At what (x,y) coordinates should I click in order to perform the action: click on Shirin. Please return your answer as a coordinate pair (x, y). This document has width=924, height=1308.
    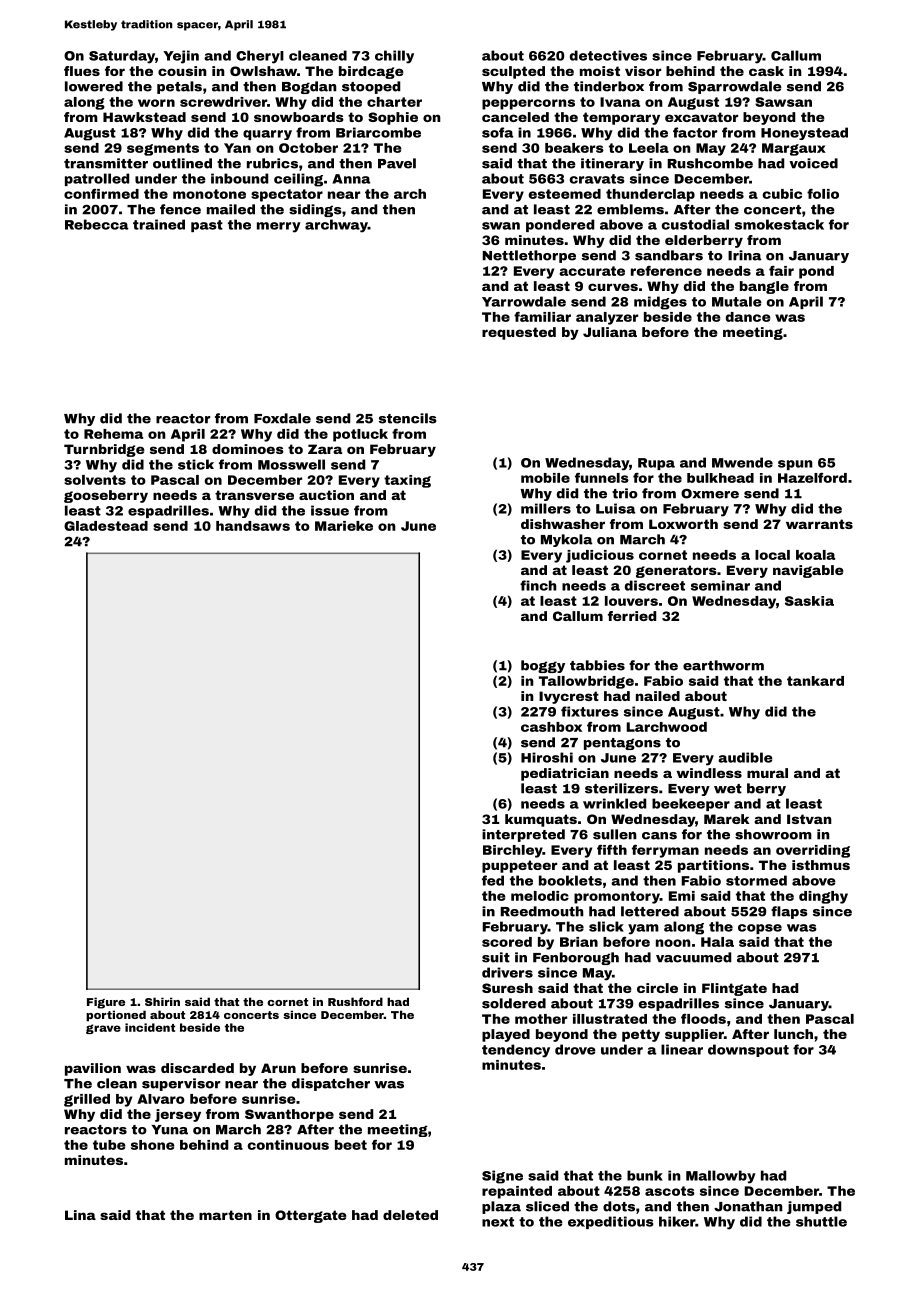
    Looking at the image, I should click on (162, 1001).
